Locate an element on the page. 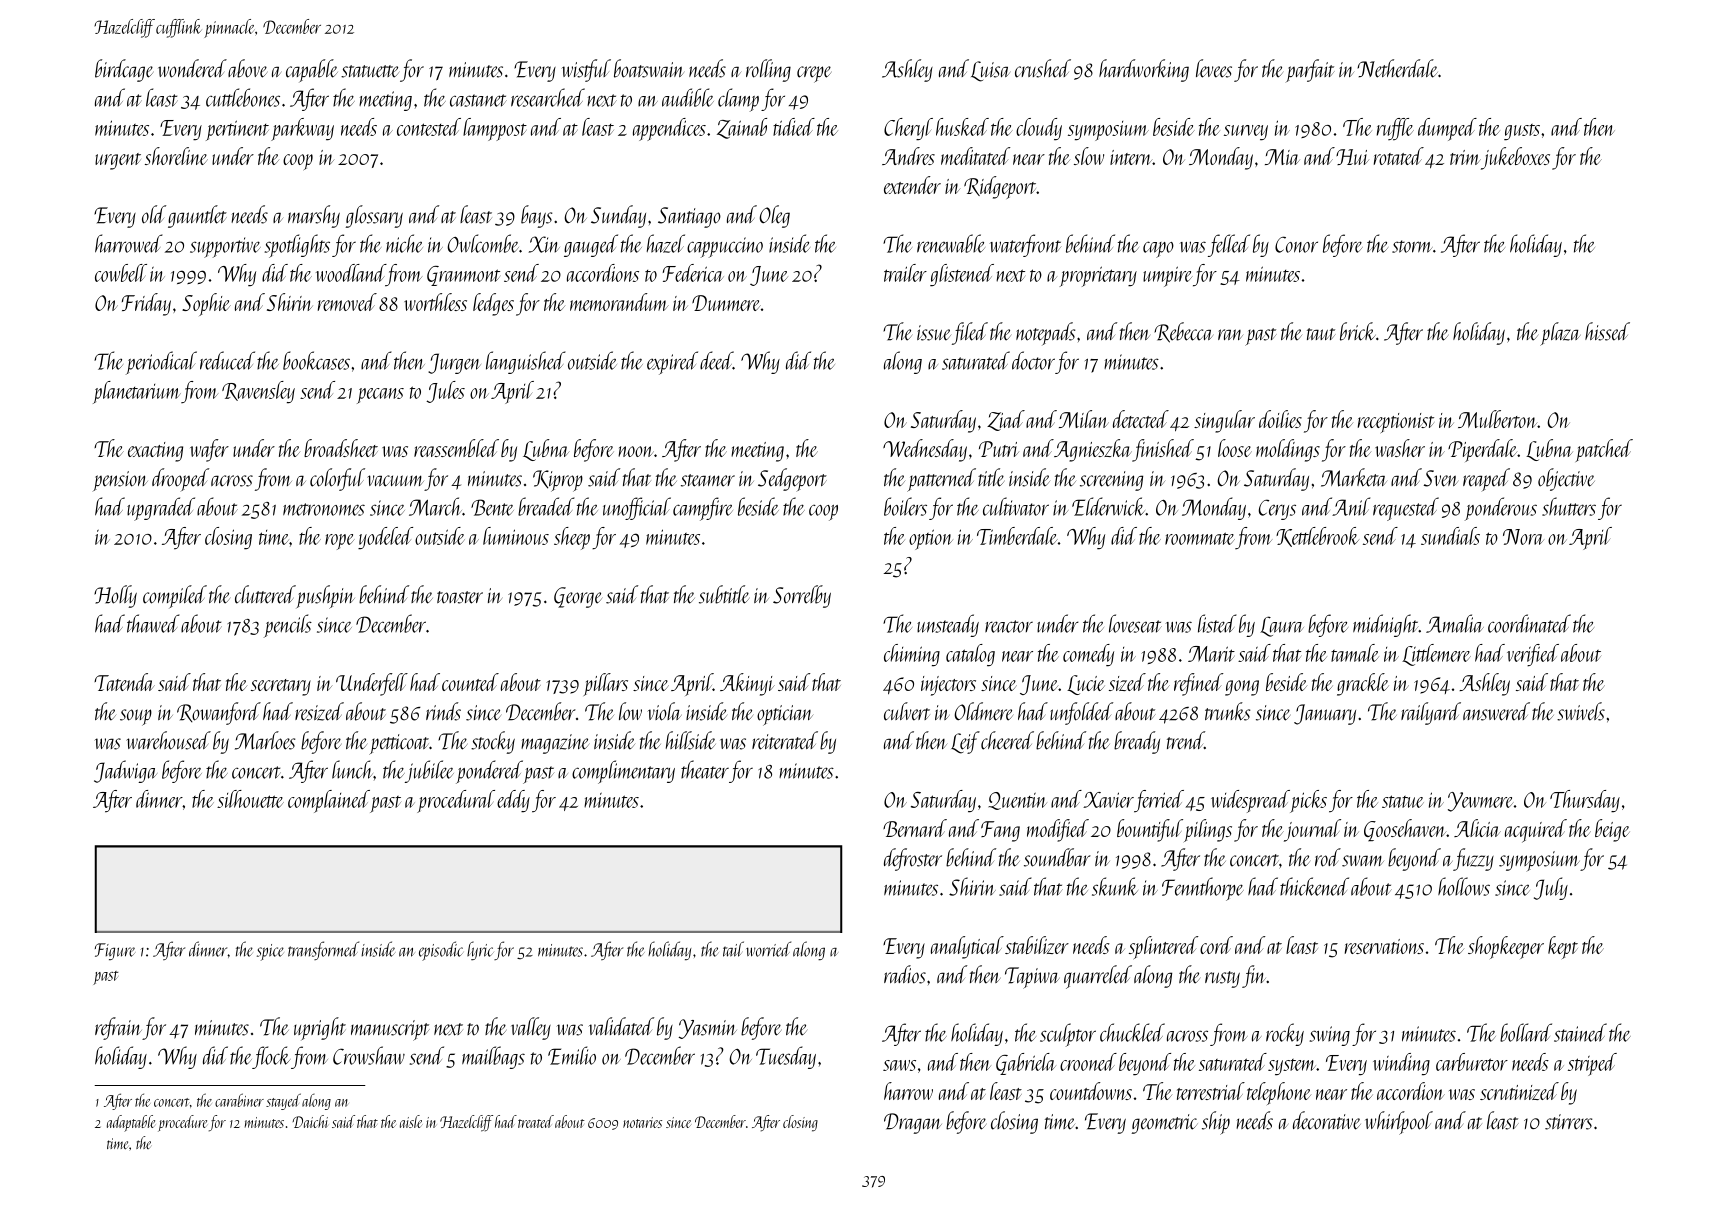 Image resolution: width=1726 pixels, height=1221 pixels. reactor is located at coordinates (1009, 626).
